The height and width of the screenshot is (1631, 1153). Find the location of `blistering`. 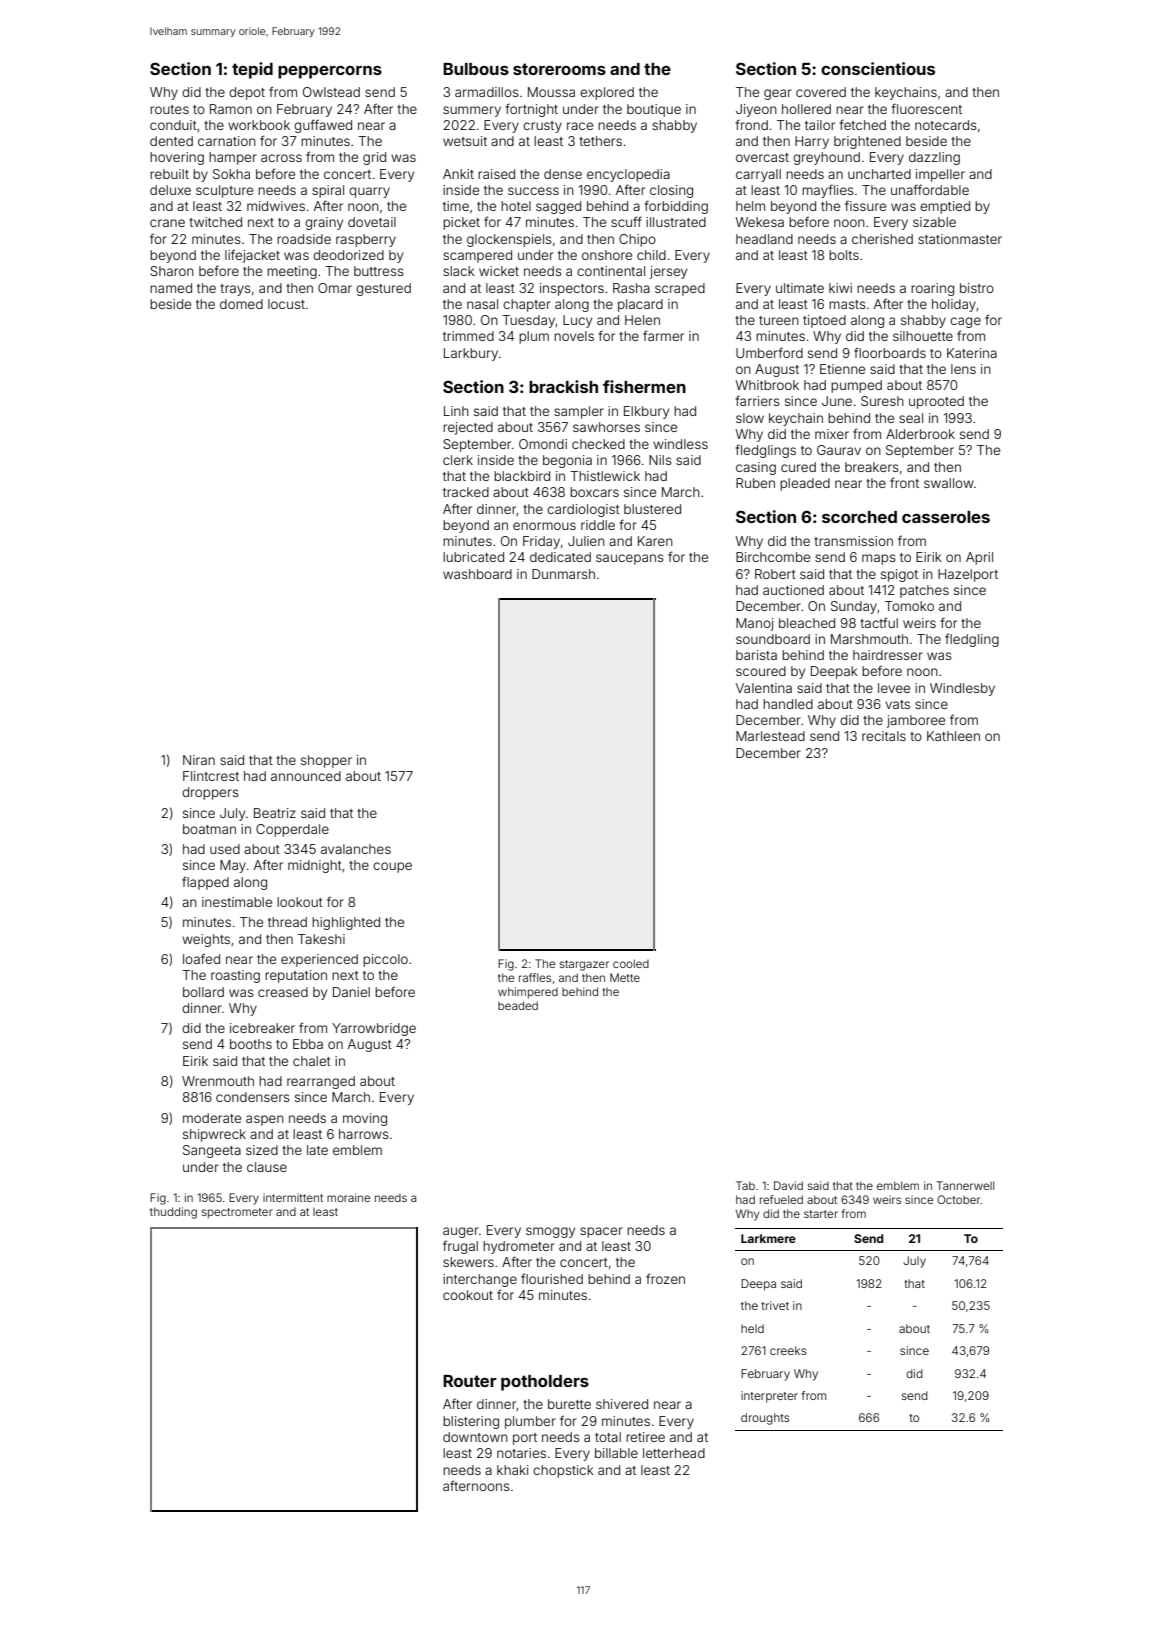

blistering is located at coordinates (471, 1422).
